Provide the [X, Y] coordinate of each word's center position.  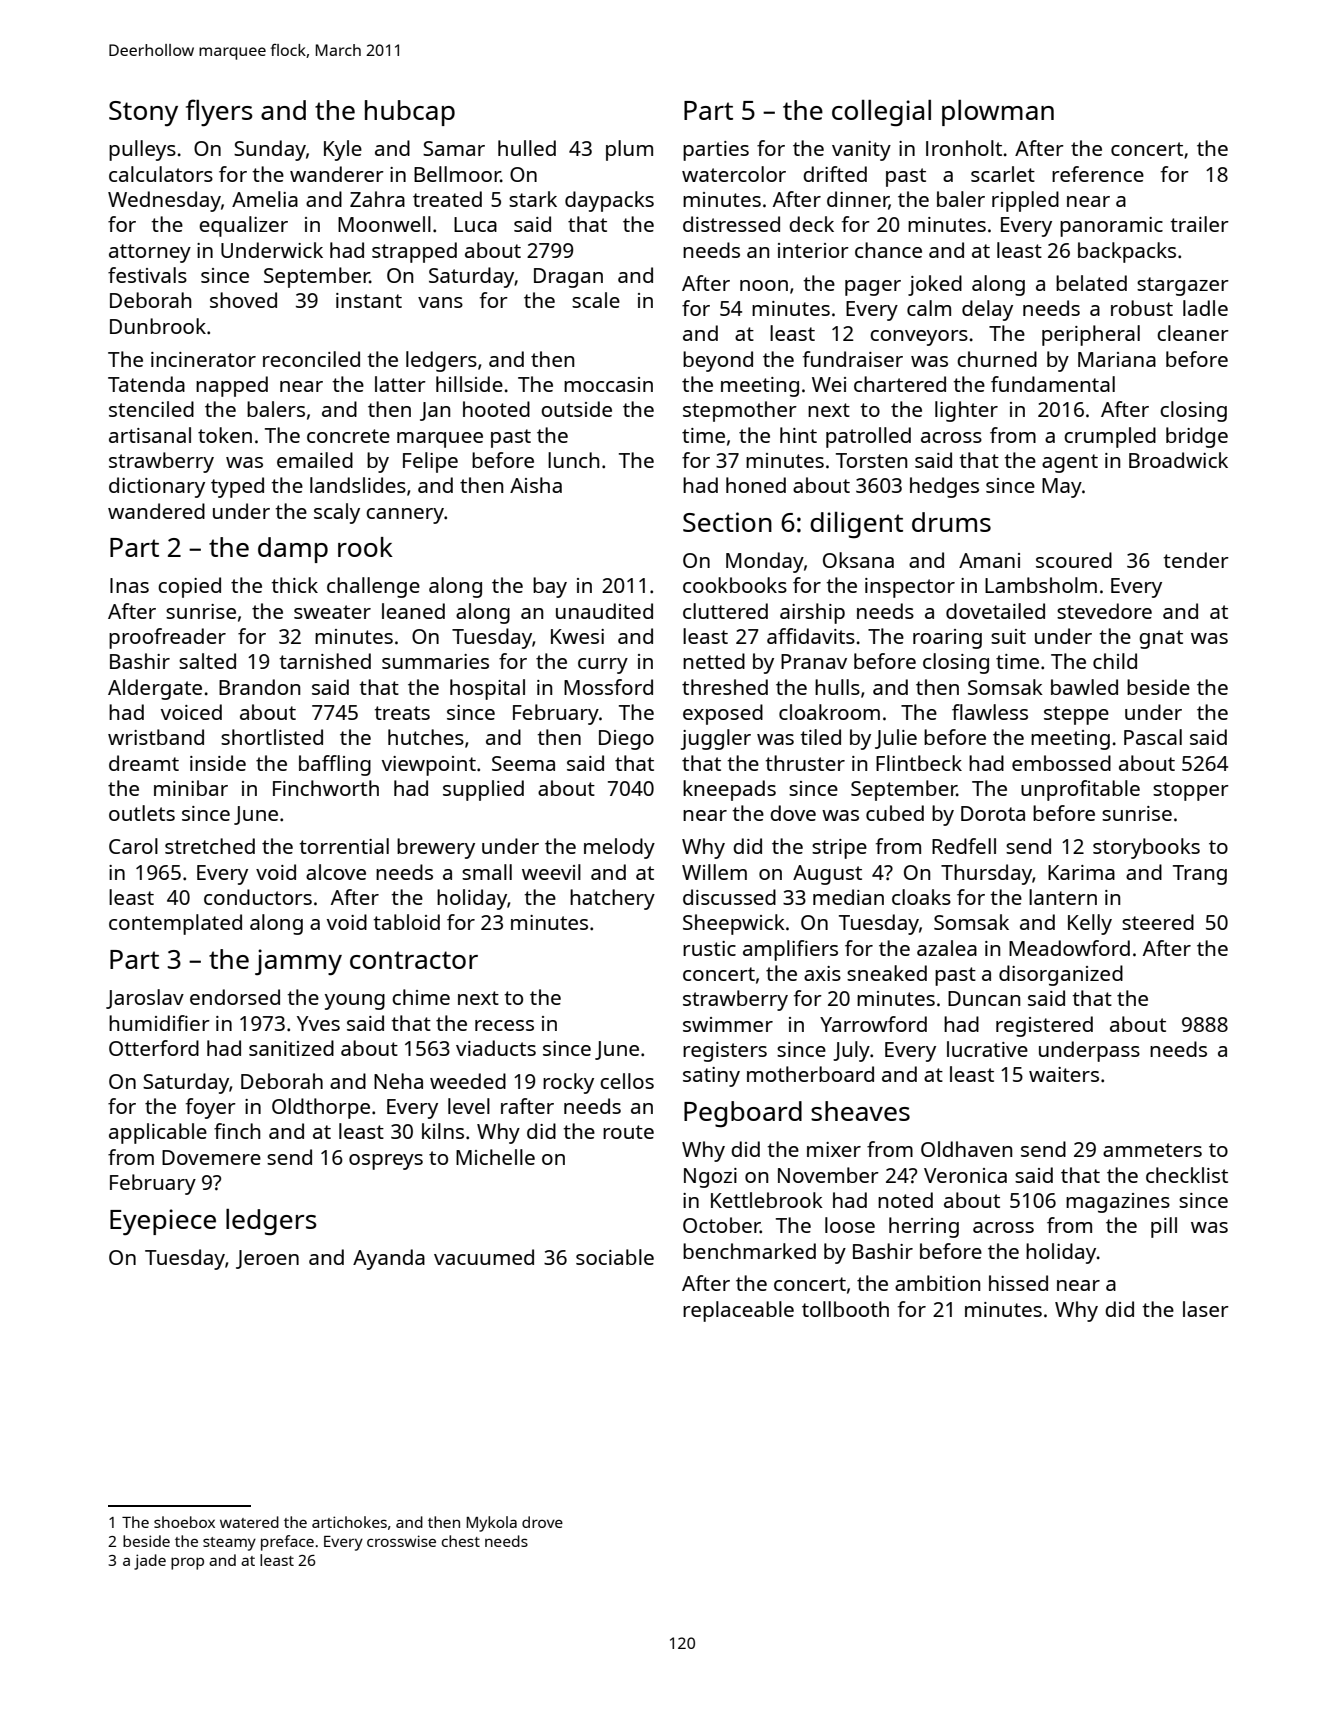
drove [542, 1522]
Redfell [964, 846]
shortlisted [272, 737]
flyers [219, 112]
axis [822, 973]
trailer [1199, 224]
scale [596, 300]
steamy [229, 1544]
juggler [716, 739]
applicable [158, 1133]
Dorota [993, 813]
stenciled [151, 409]
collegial [881, 113]
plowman [998, 113]
